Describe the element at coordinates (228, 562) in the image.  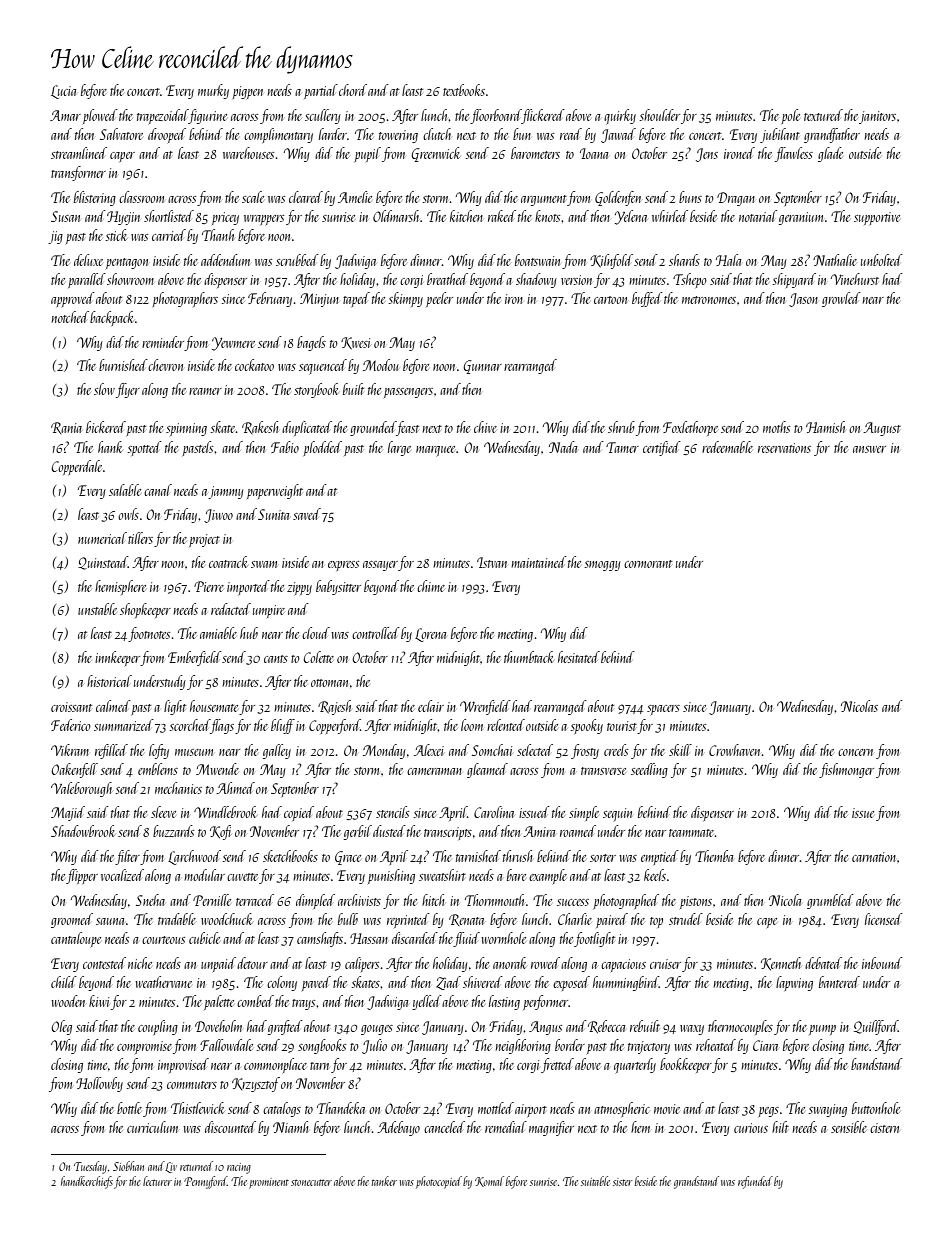
I see `coatrack` at that location.
